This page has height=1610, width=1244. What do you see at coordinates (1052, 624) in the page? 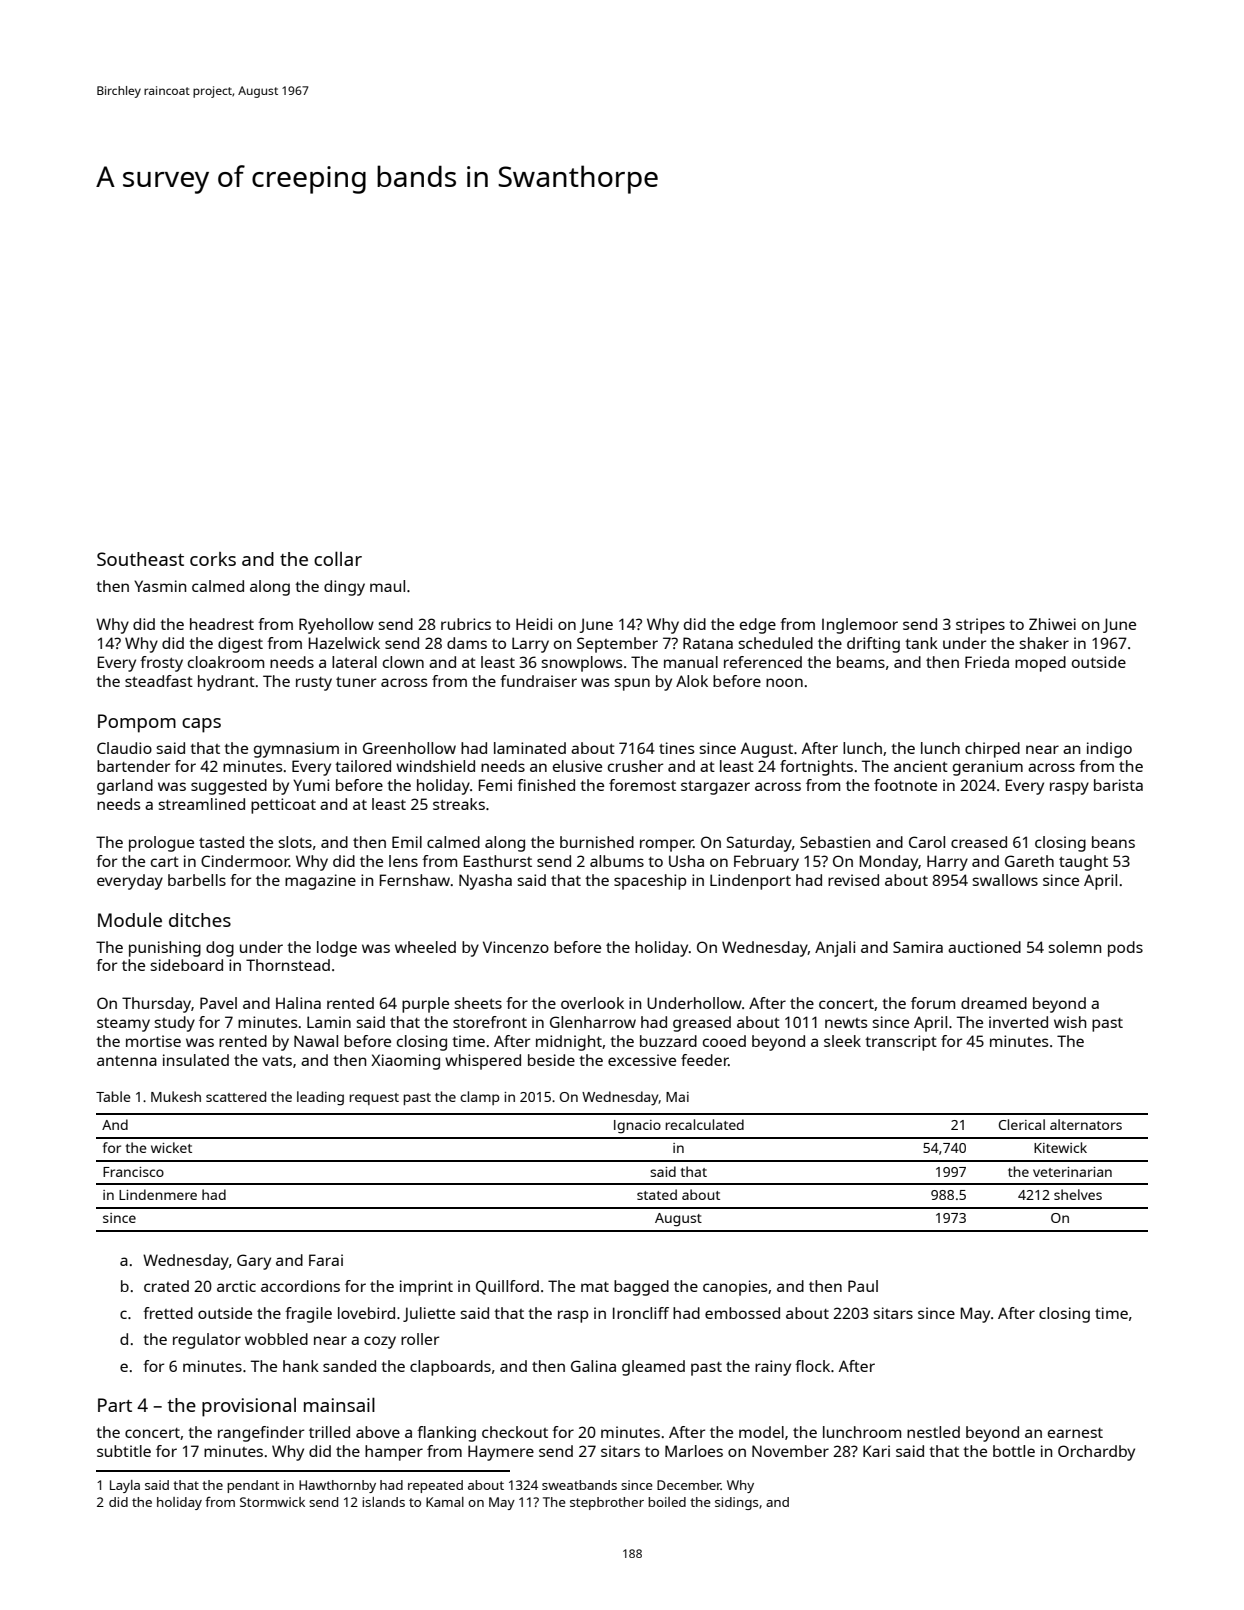
I see `Zhiwei` at bounding box center [1052, 624].
